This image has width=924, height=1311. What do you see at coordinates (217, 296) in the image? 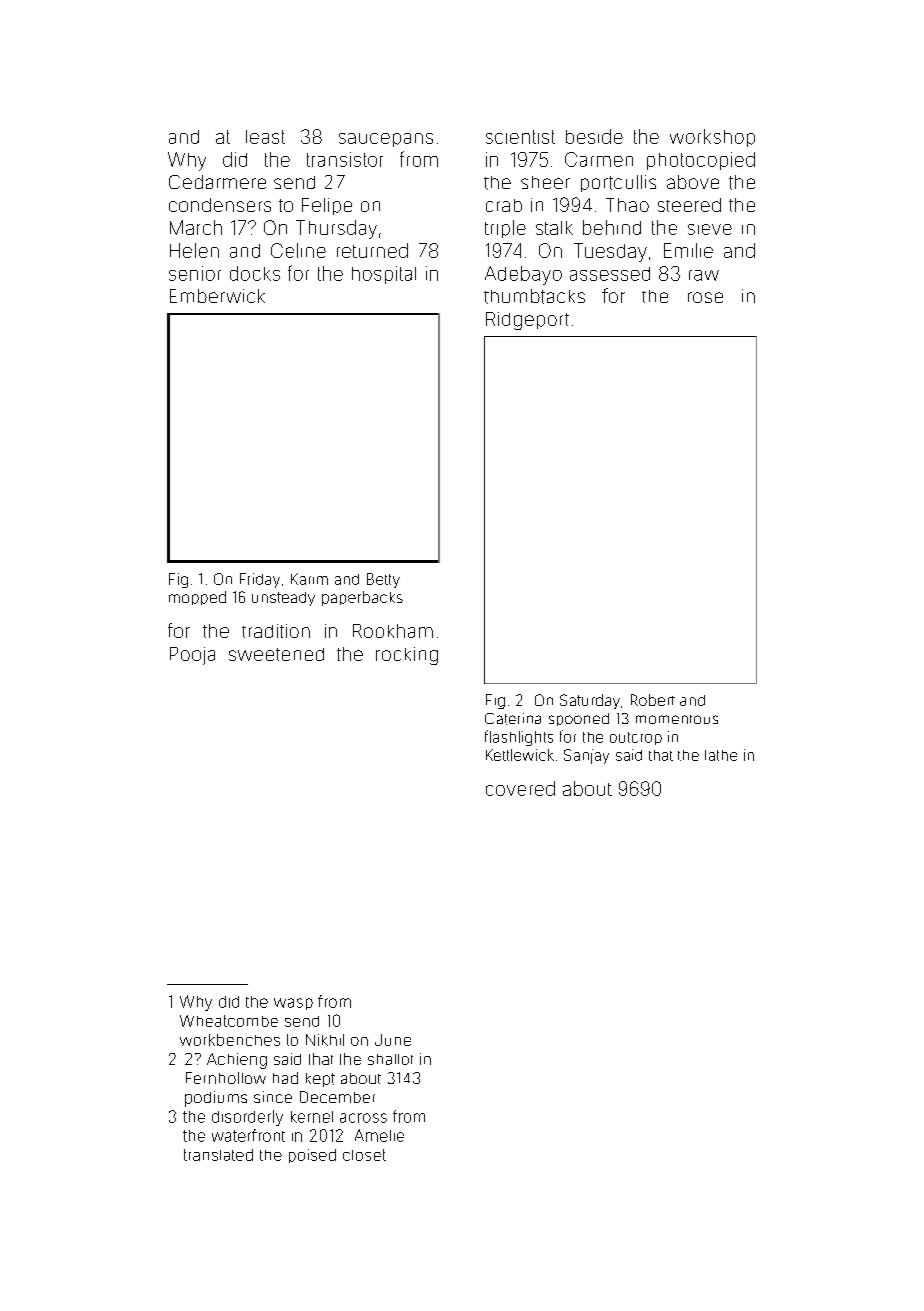
I see `Emberwick` at bounding box center [217, 296].
